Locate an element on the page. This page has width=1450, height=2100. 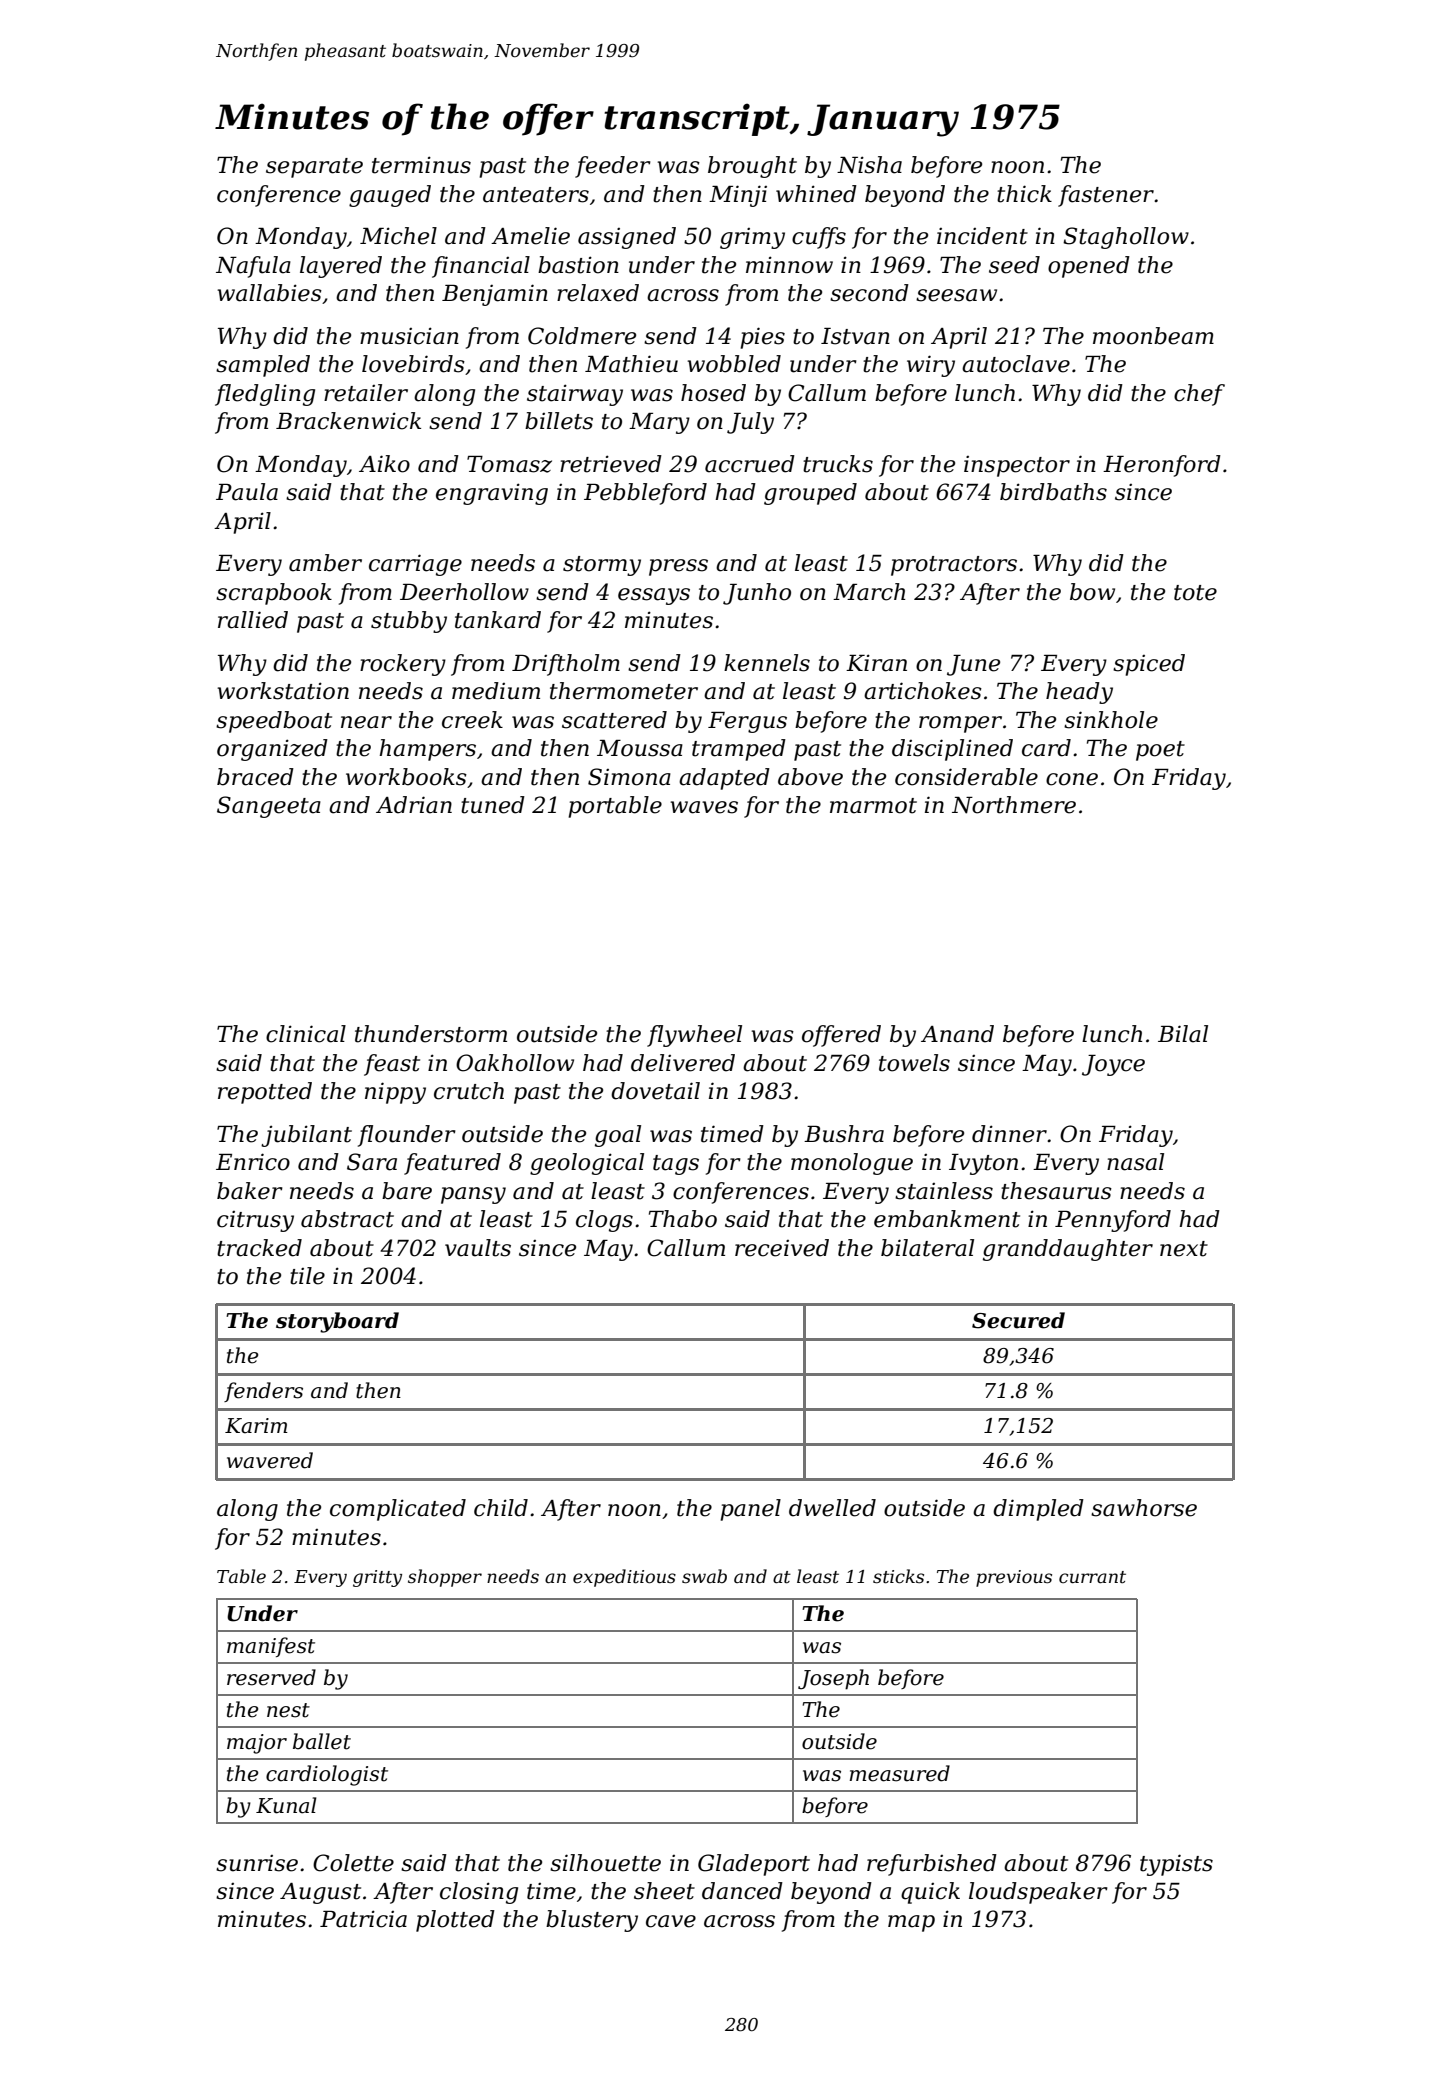
next is located at coordinates (1184, 1249).
